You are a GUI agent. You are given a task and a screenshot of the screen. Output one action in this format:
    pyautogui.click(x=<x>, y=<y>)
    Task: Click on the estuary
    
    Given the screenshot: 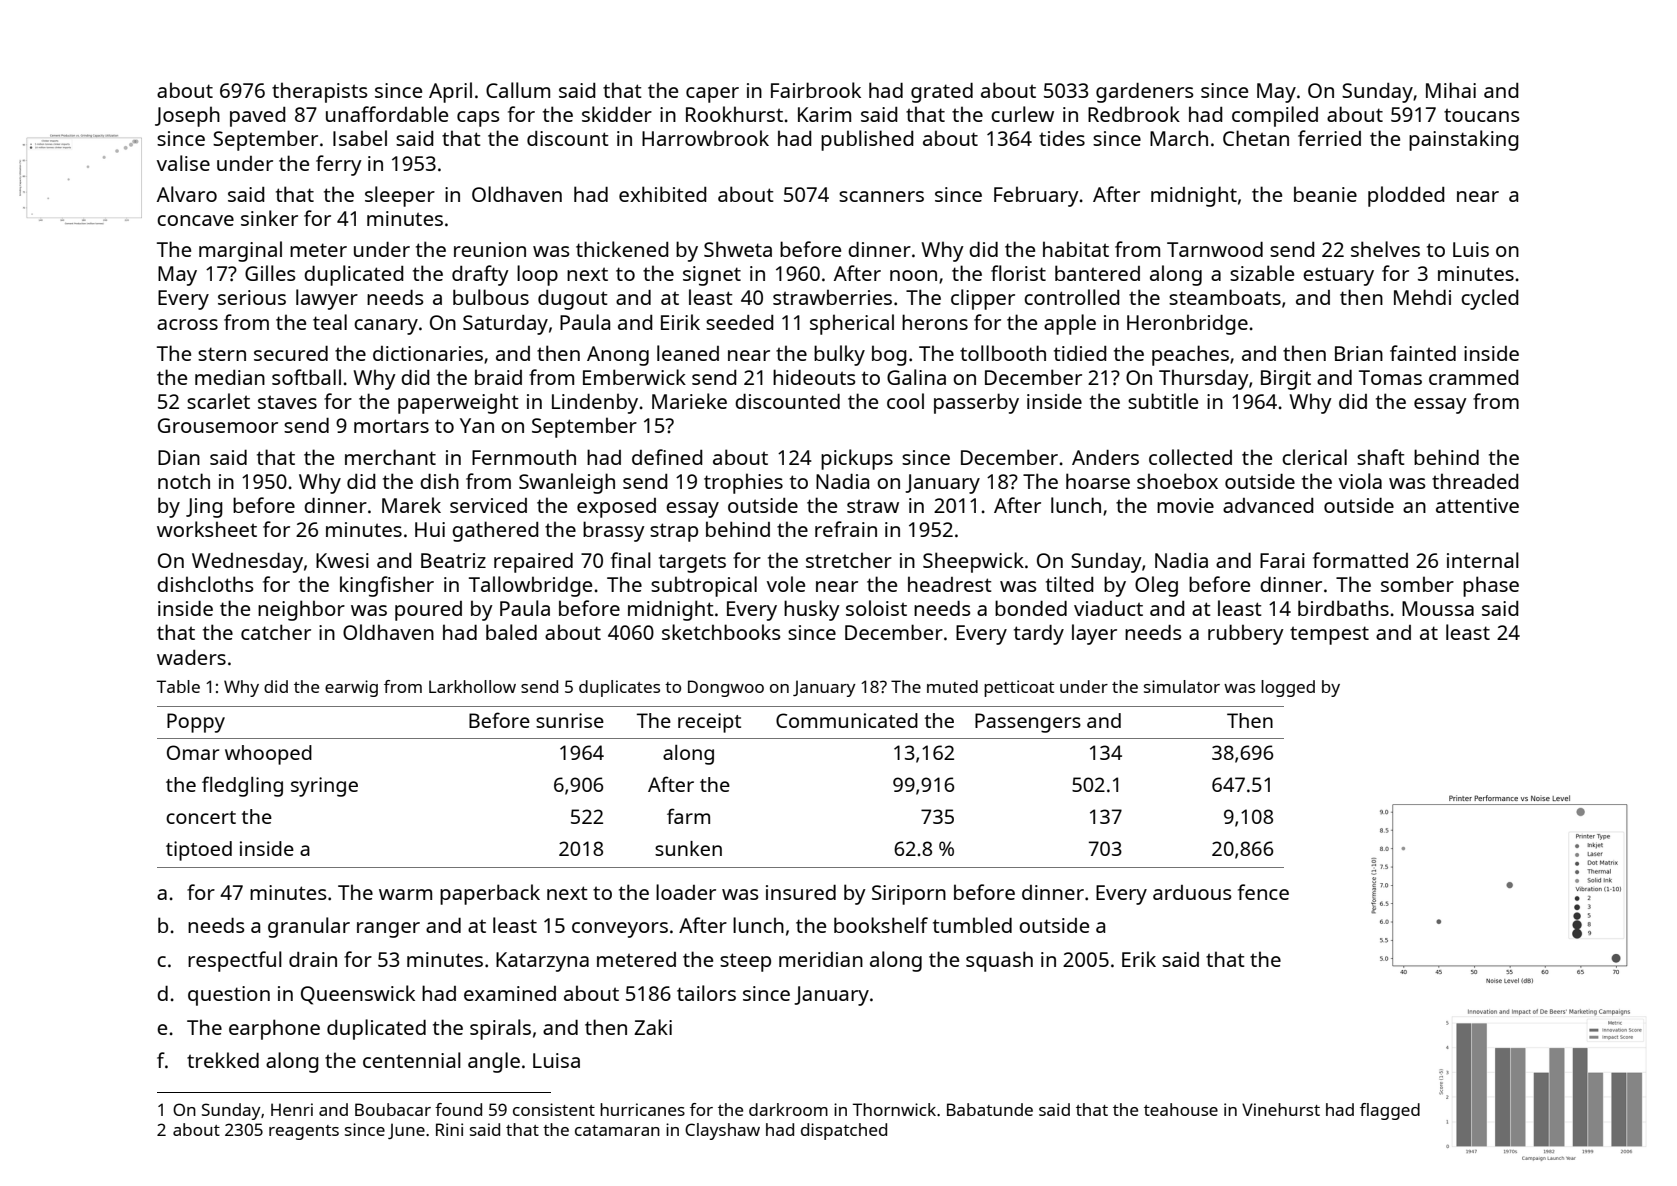 What is the action you would take?
    pyautogui.click(x=1338, y=276)
